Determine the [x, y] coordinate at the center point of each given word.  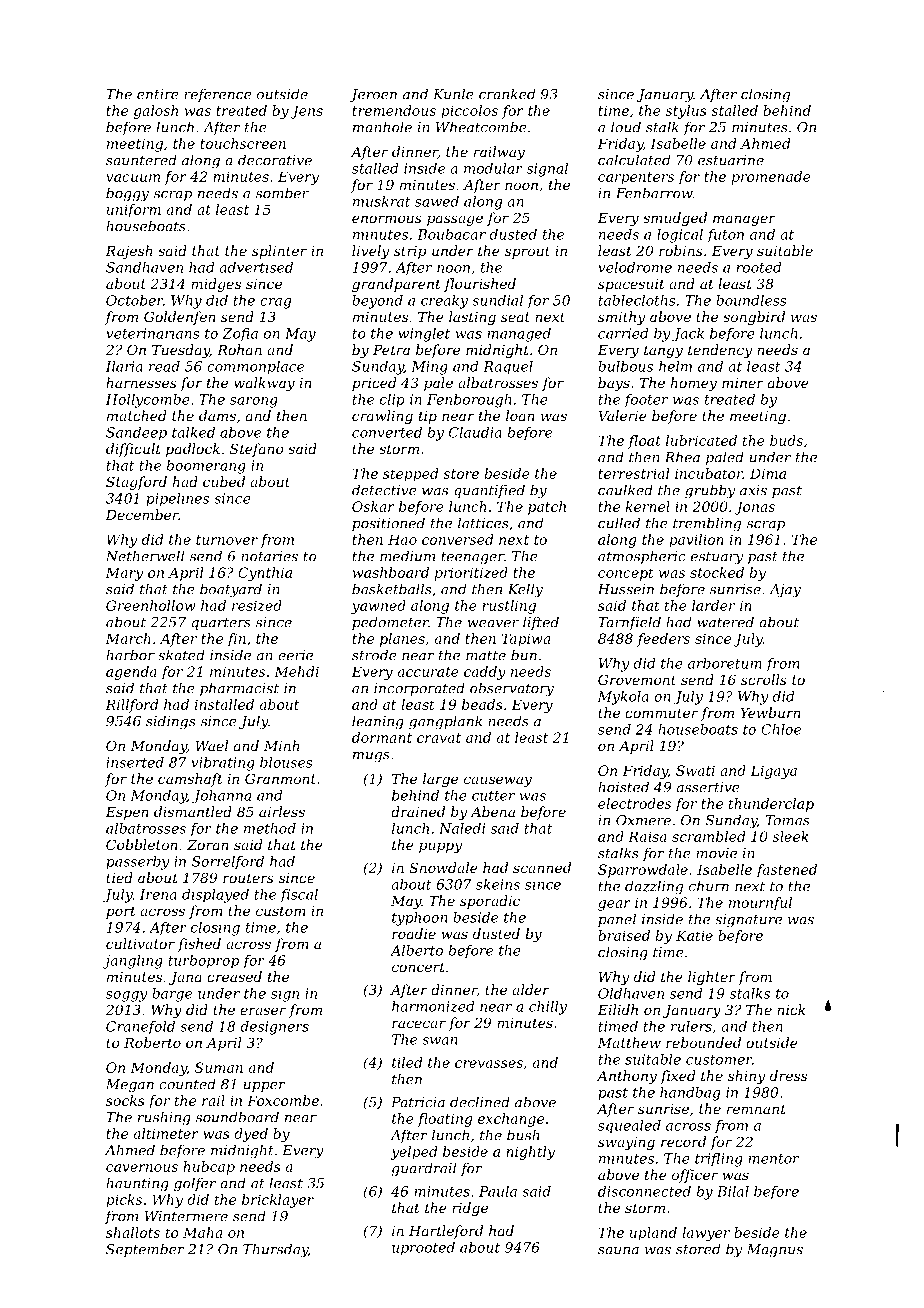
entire [158, 94]
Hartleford [446, 1232]
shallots [133, 1232]
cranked [507, 94]
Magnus [775, 1251]
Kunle [453, 94]
